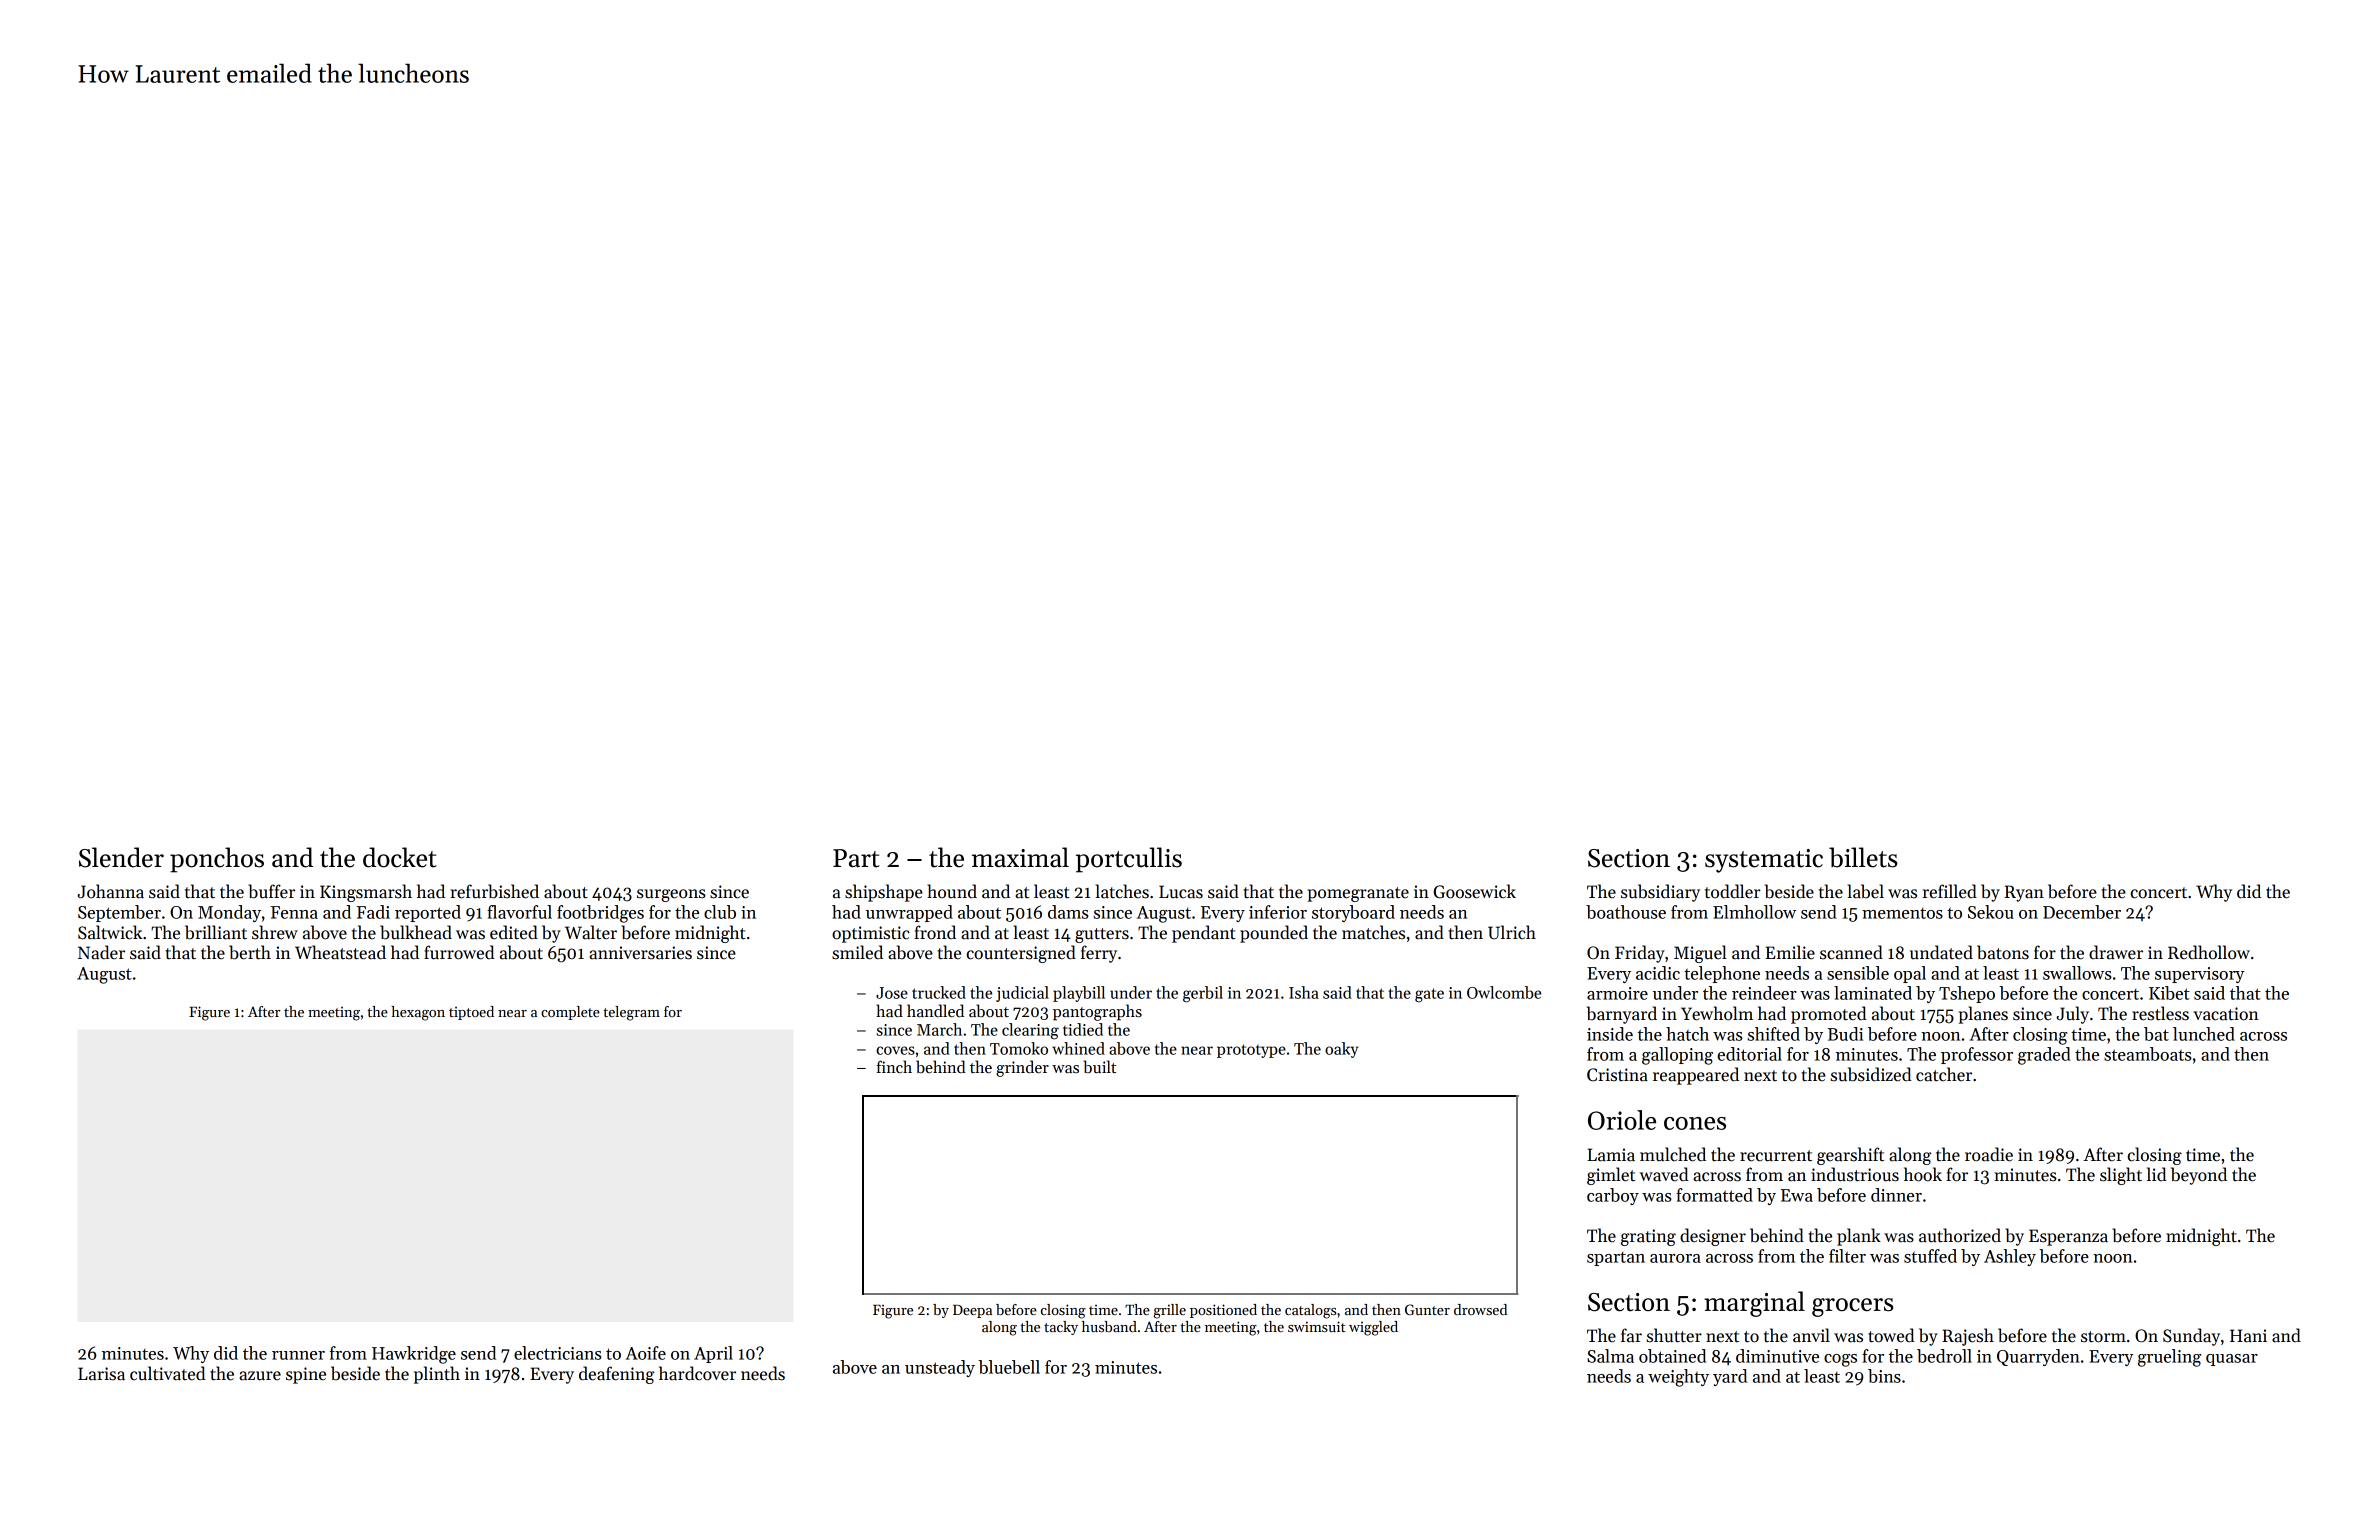 This document has height=1540, width=2380. I want to click on dinner, so click(1896, 1195).
